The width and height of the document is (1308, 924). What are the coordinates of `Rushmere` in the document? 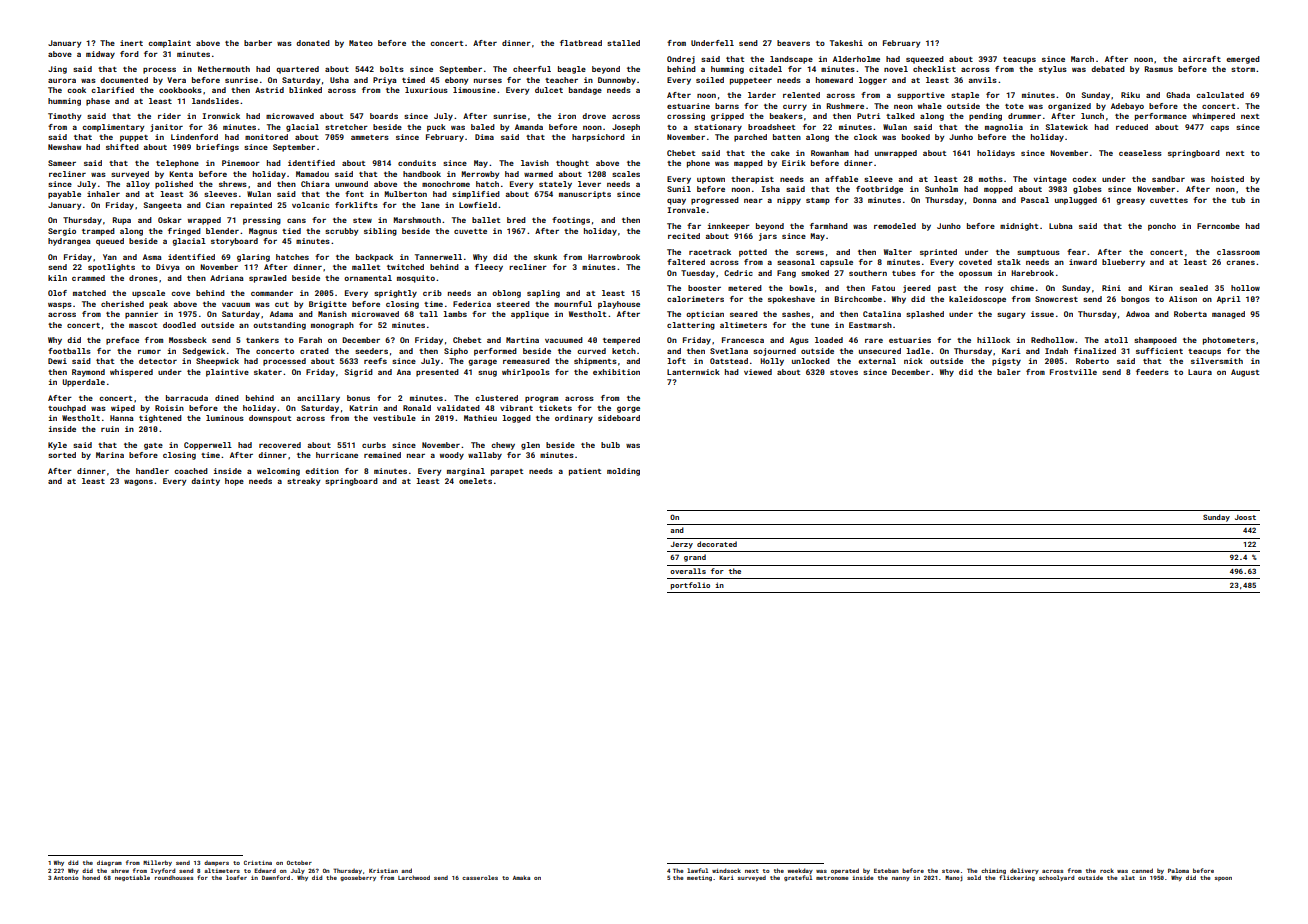 It's located at (845, 106).
